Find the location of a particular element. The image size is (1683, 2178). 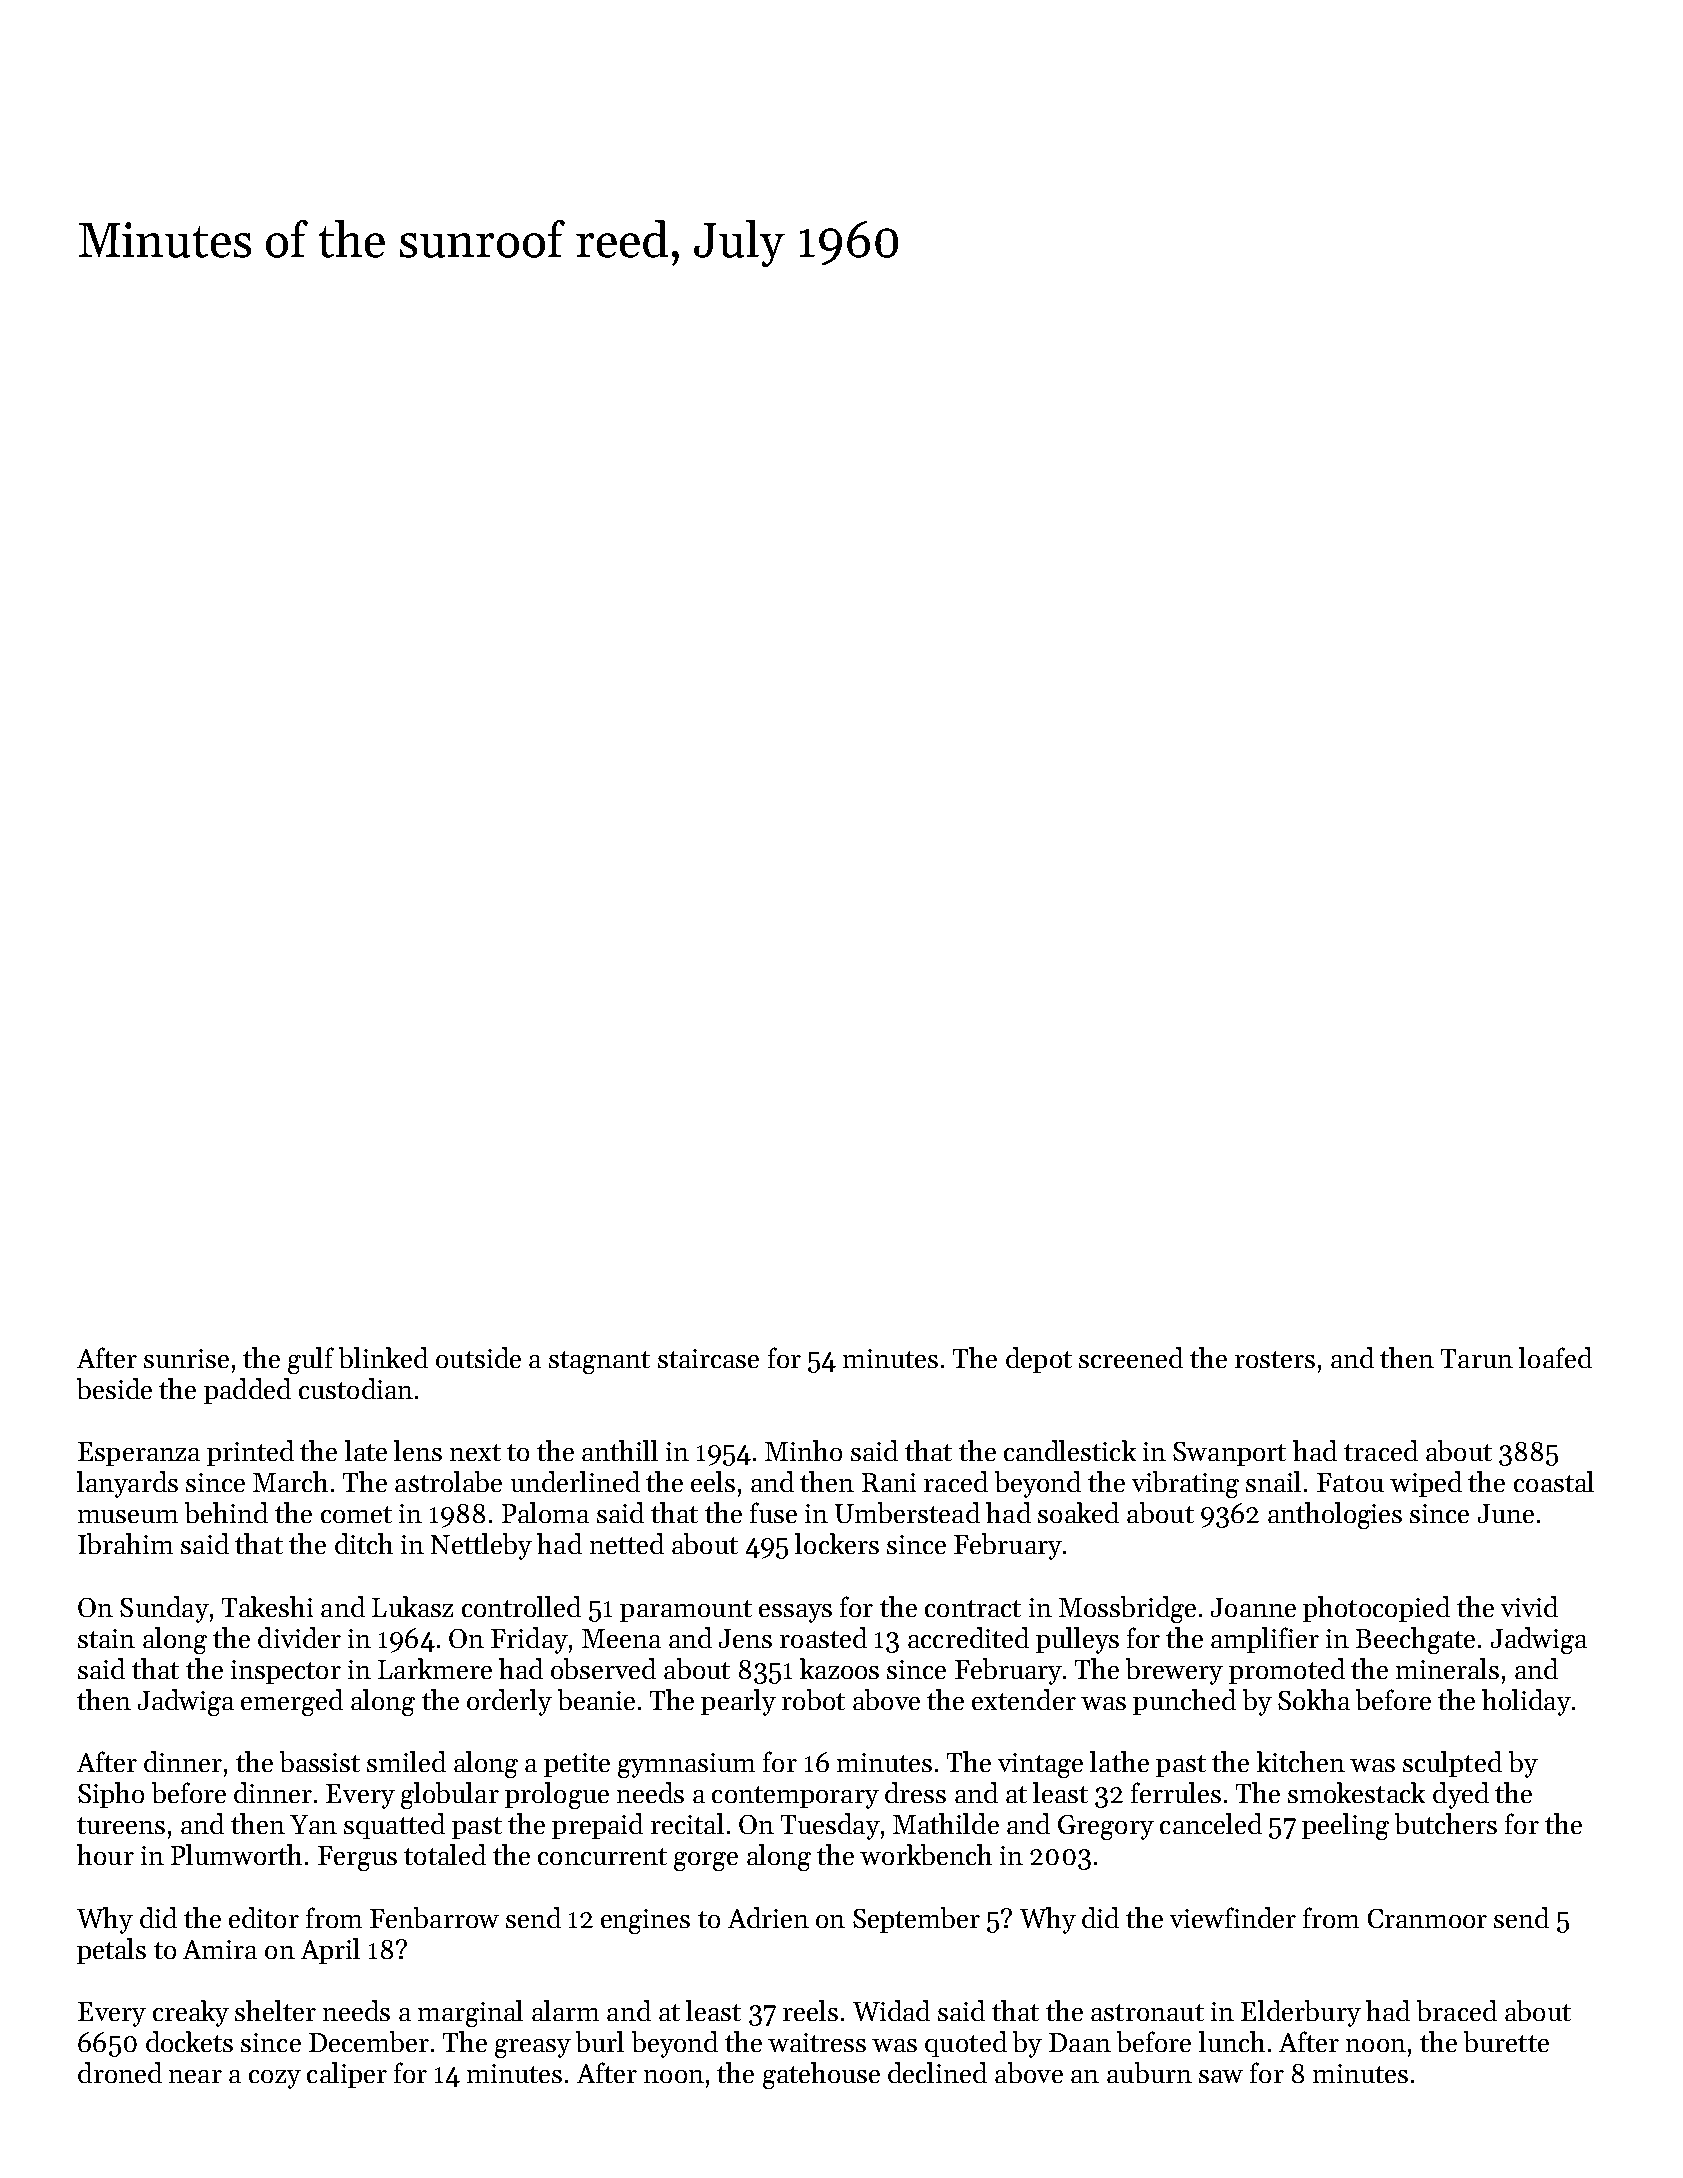

divider is located at coordinates (299, 1637).
